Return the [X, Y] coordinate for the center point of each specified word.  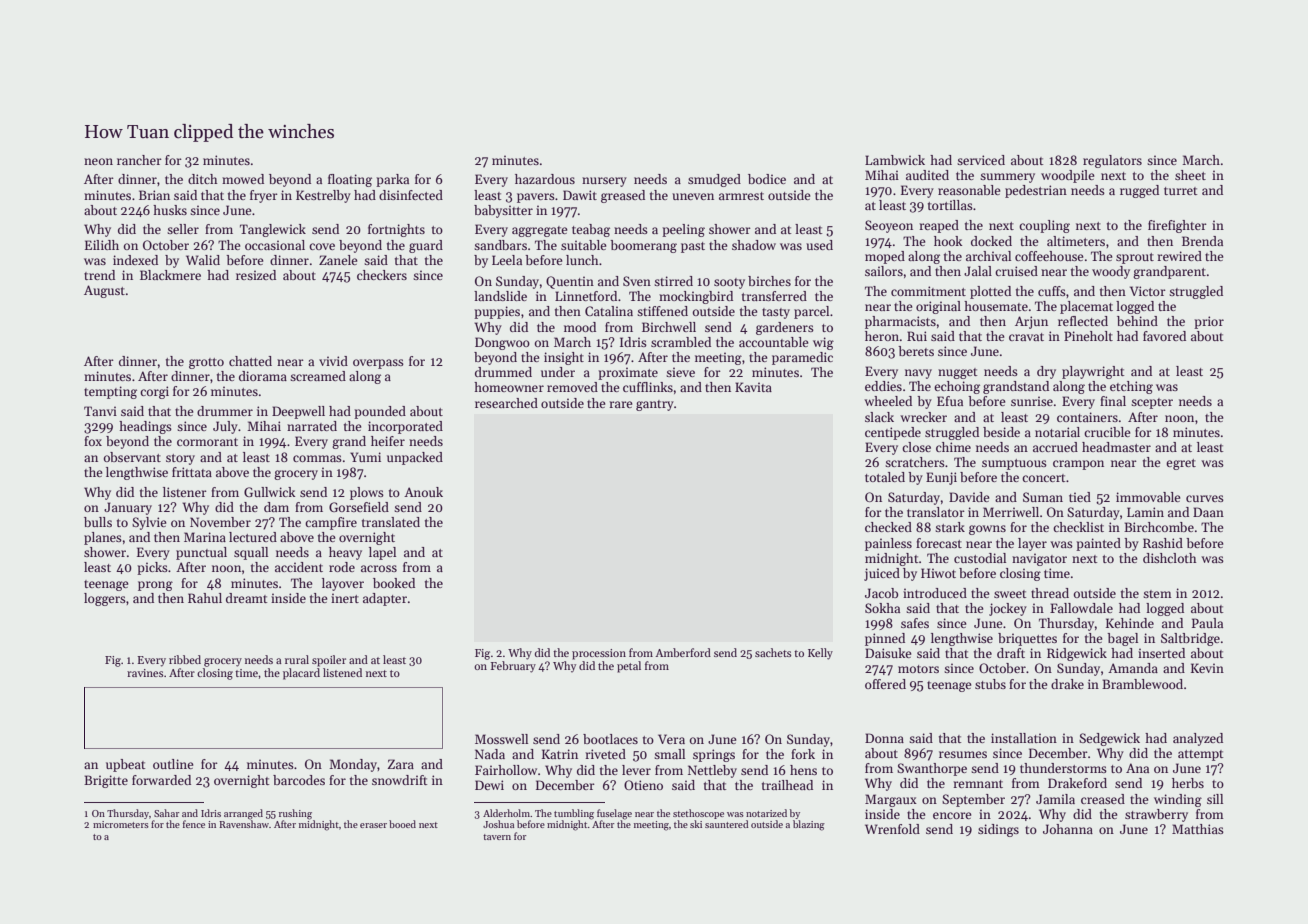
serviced [981, 160]
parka [392, 180]
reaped [939, 226]
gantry [655, 405]
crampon [1078, 465]
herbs [1188, 783]
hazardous [545, 179]
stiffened [662, 311]
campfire [331, 523]
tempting [110, 392]
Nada [490, 754]
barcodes [299, 780]
